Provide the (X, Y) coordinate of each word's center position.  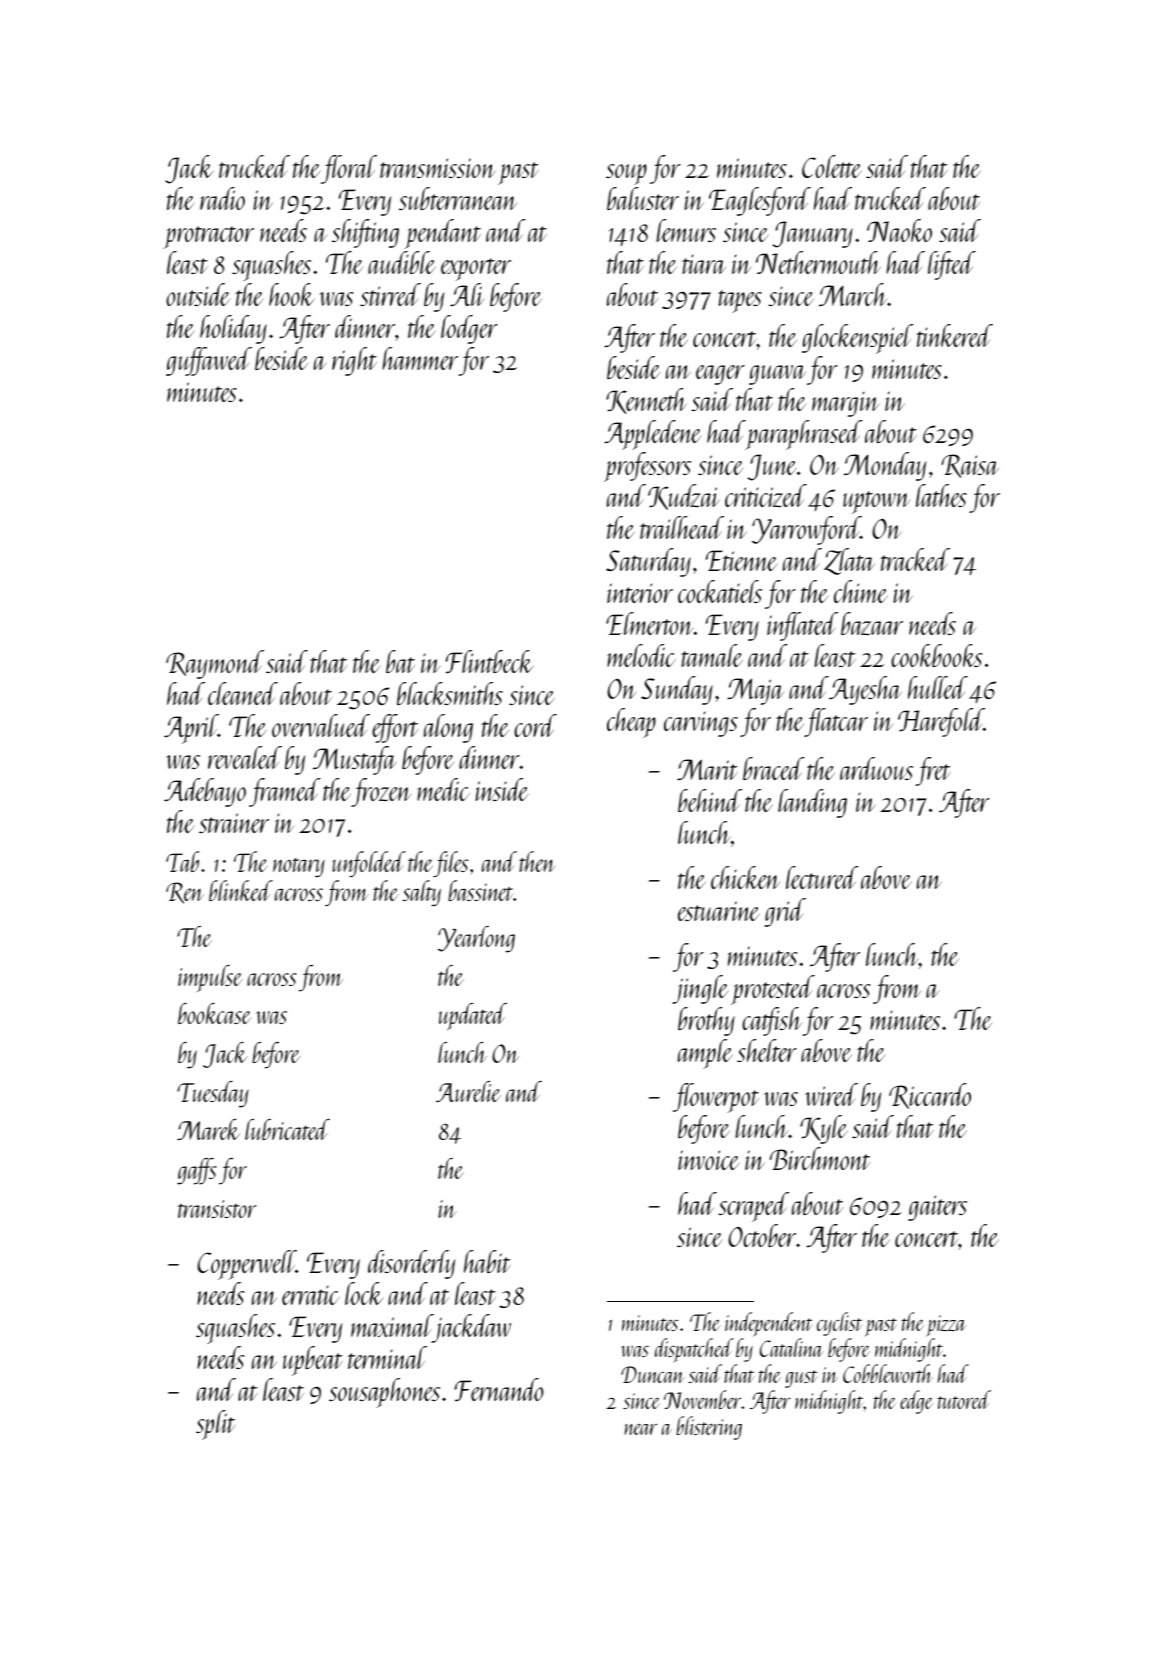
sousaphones (384, 1393)
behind (710, 800)
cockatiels (720, 591)
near (640, 1429)
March (853, 294)
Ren (185, 893)
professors (647, 467)
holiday (233, 329)
